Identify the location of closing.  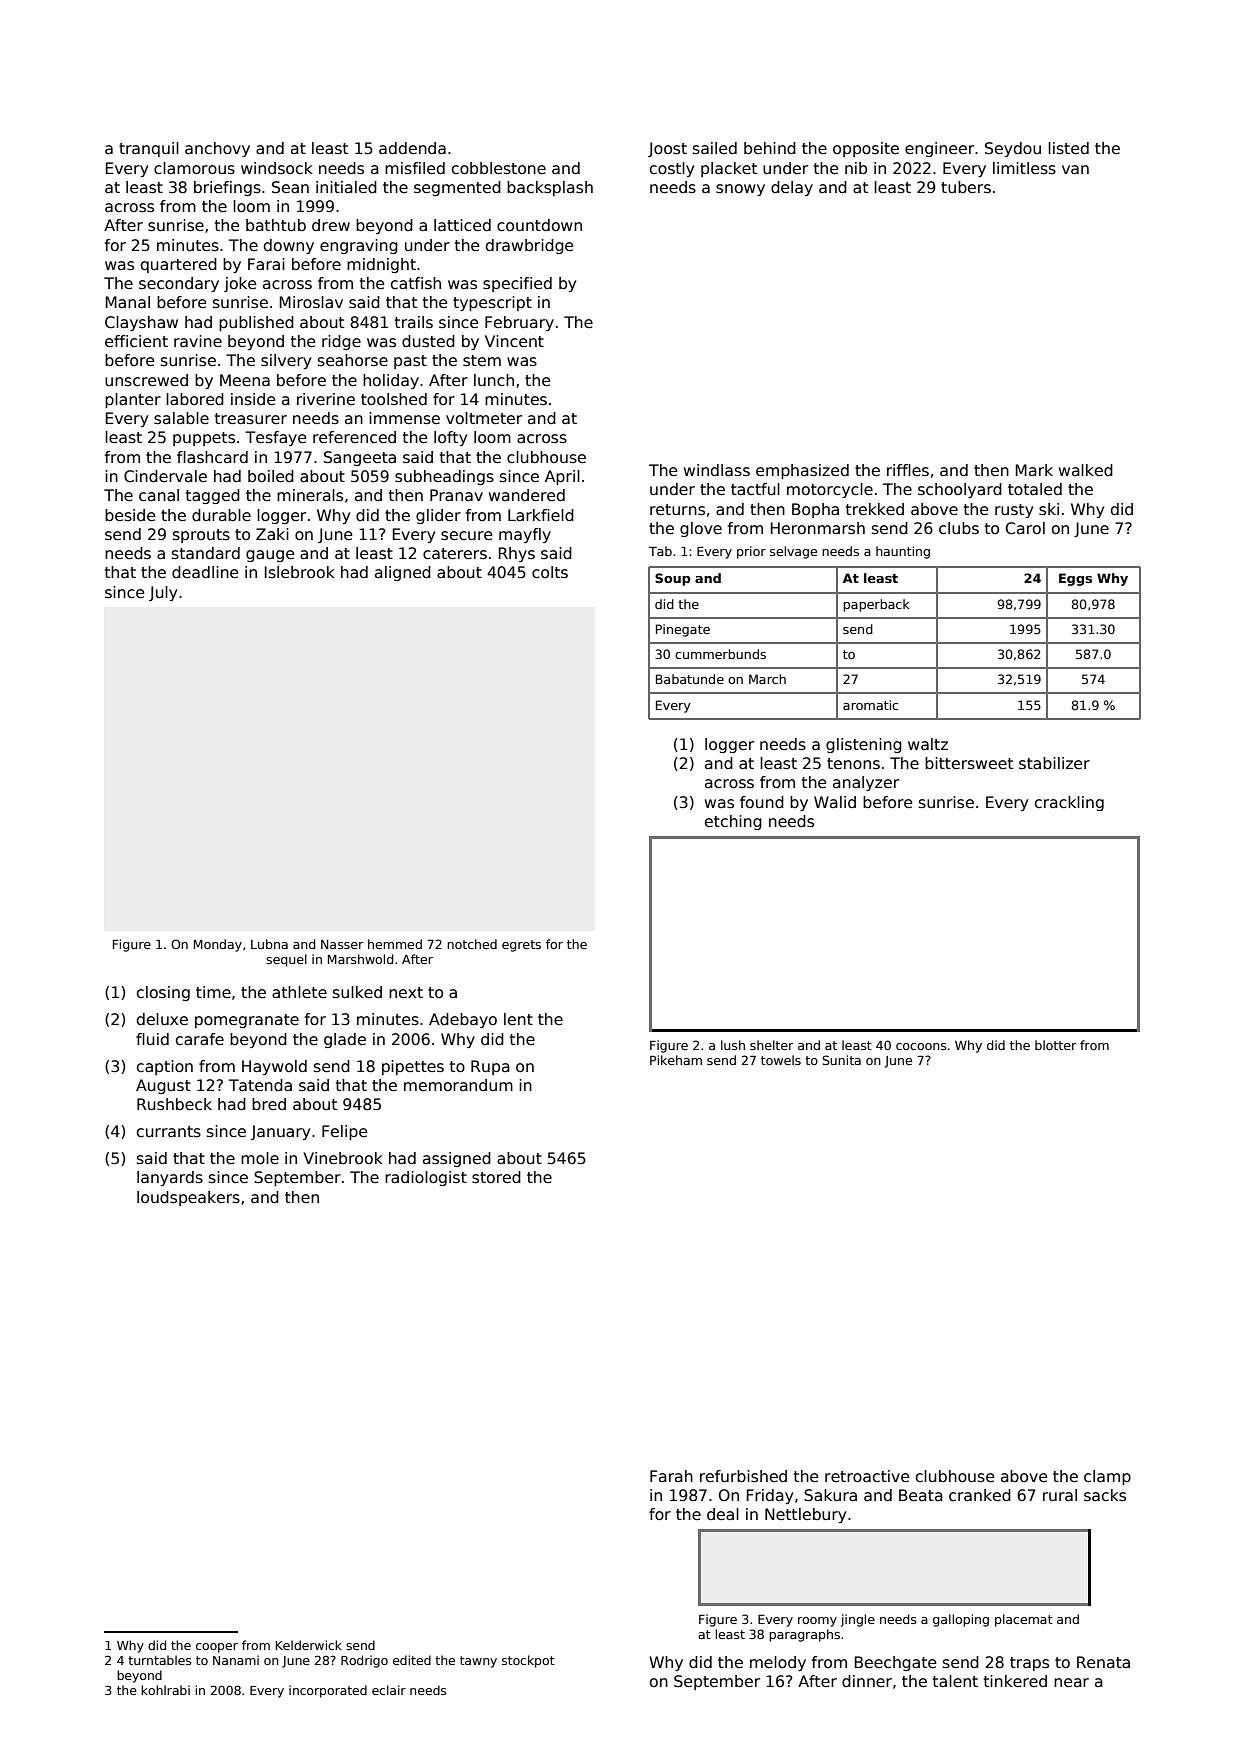
(163, 993).
